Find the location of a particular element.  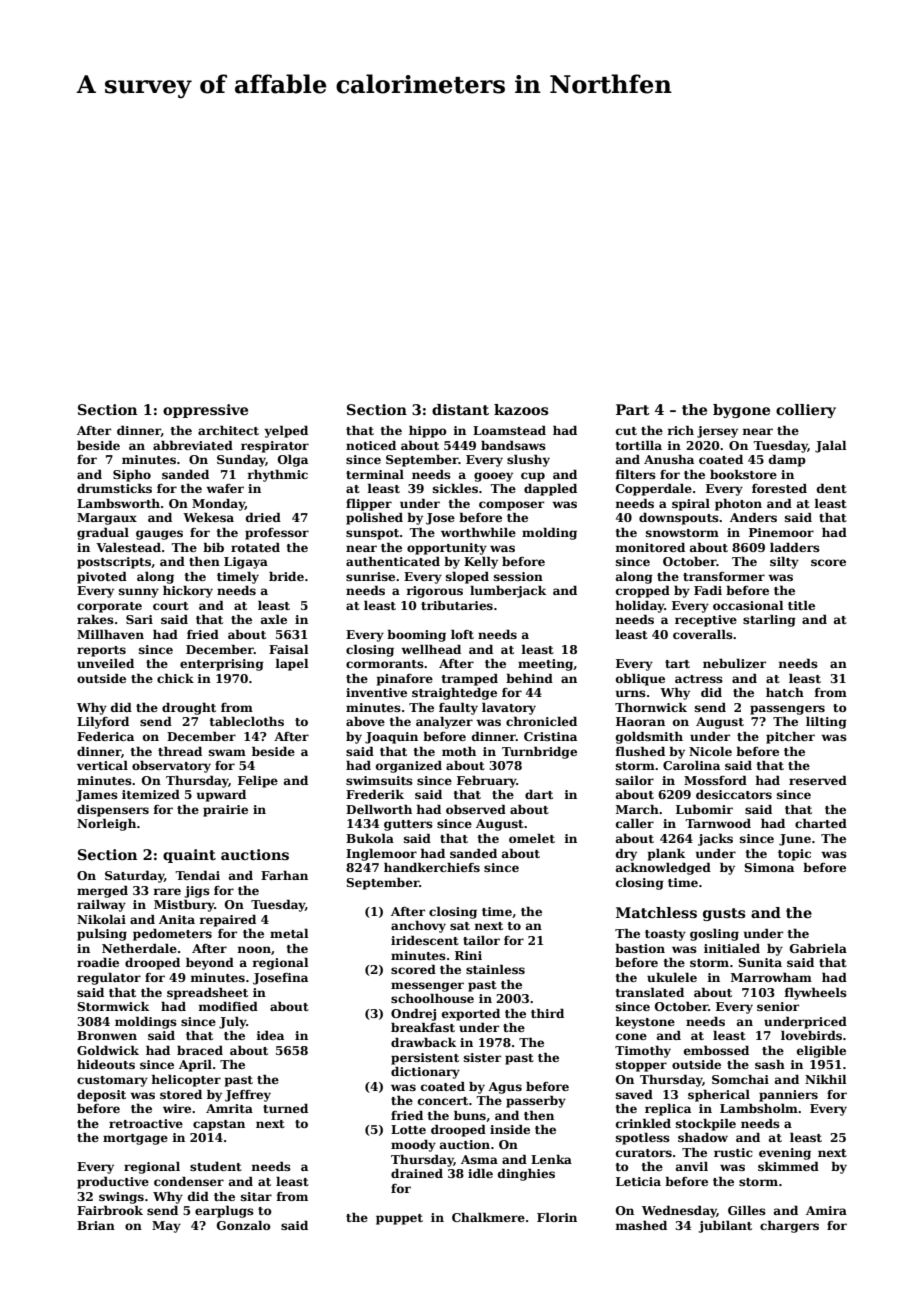

quaint is located at coordinates (189, 856).
